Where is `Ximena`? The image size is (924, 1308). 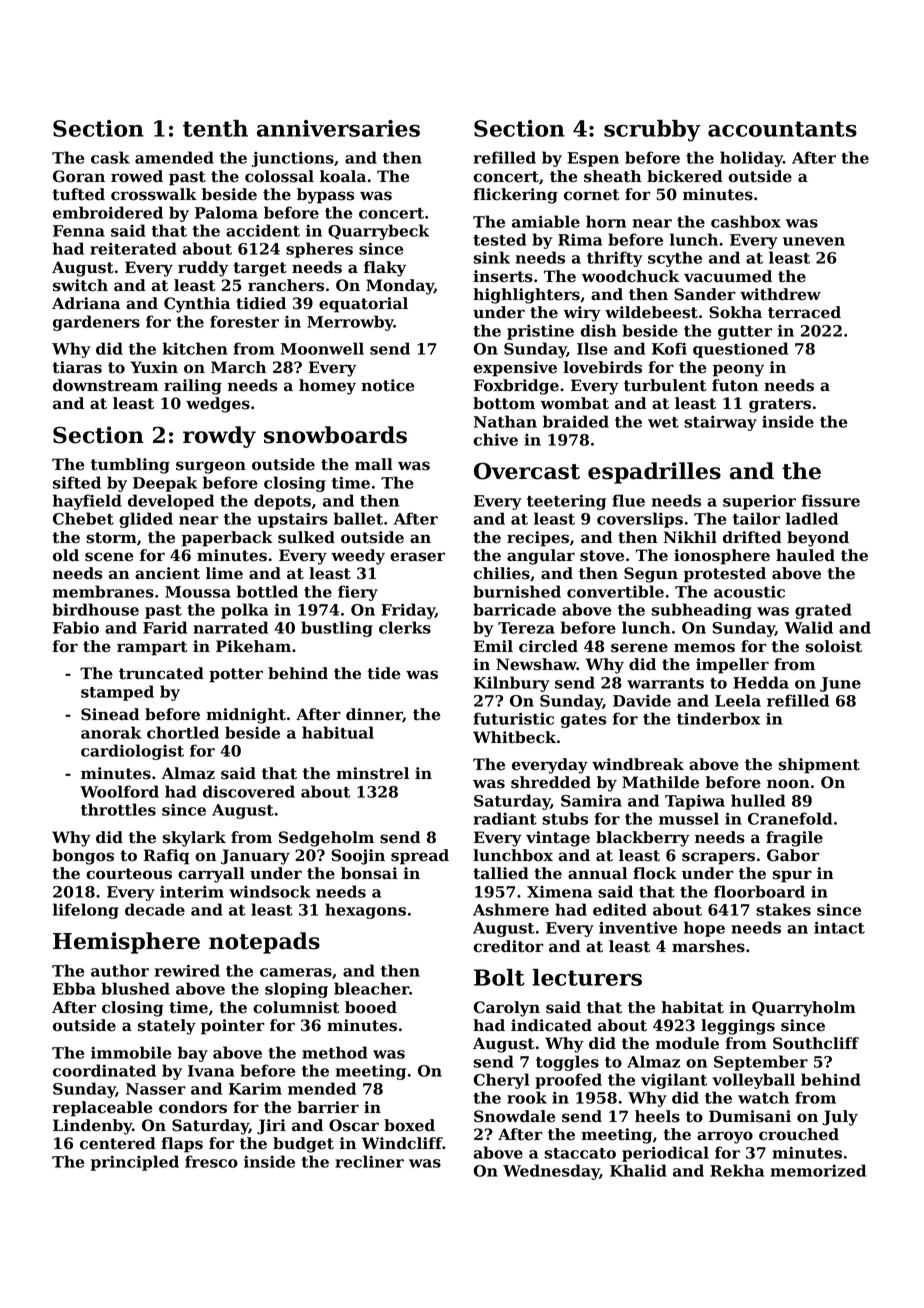 Ximena is located at coordinates (559, 892).
